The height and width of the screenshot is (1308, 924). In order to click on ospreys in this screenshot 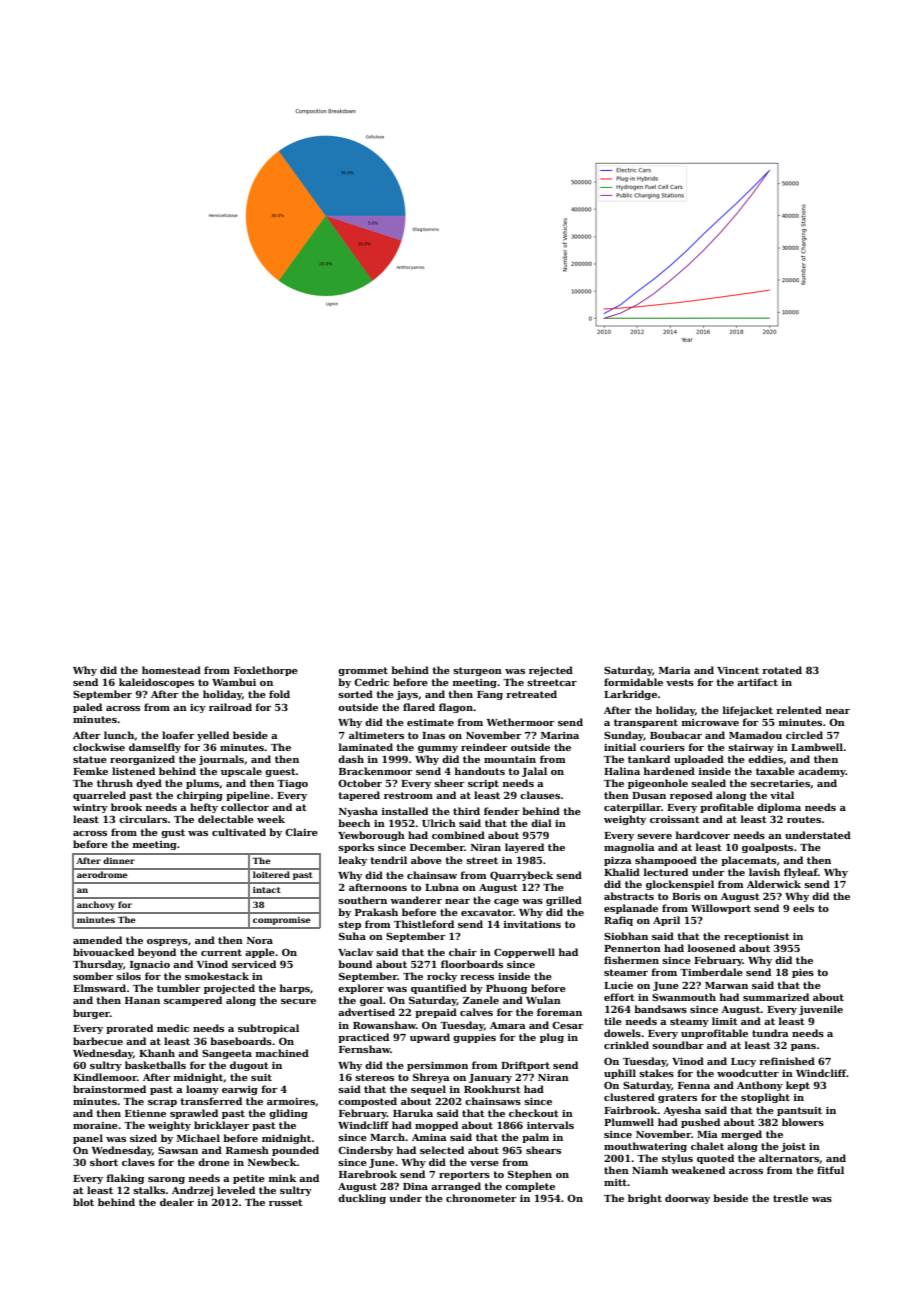, I will do `click(167, 942)`.
